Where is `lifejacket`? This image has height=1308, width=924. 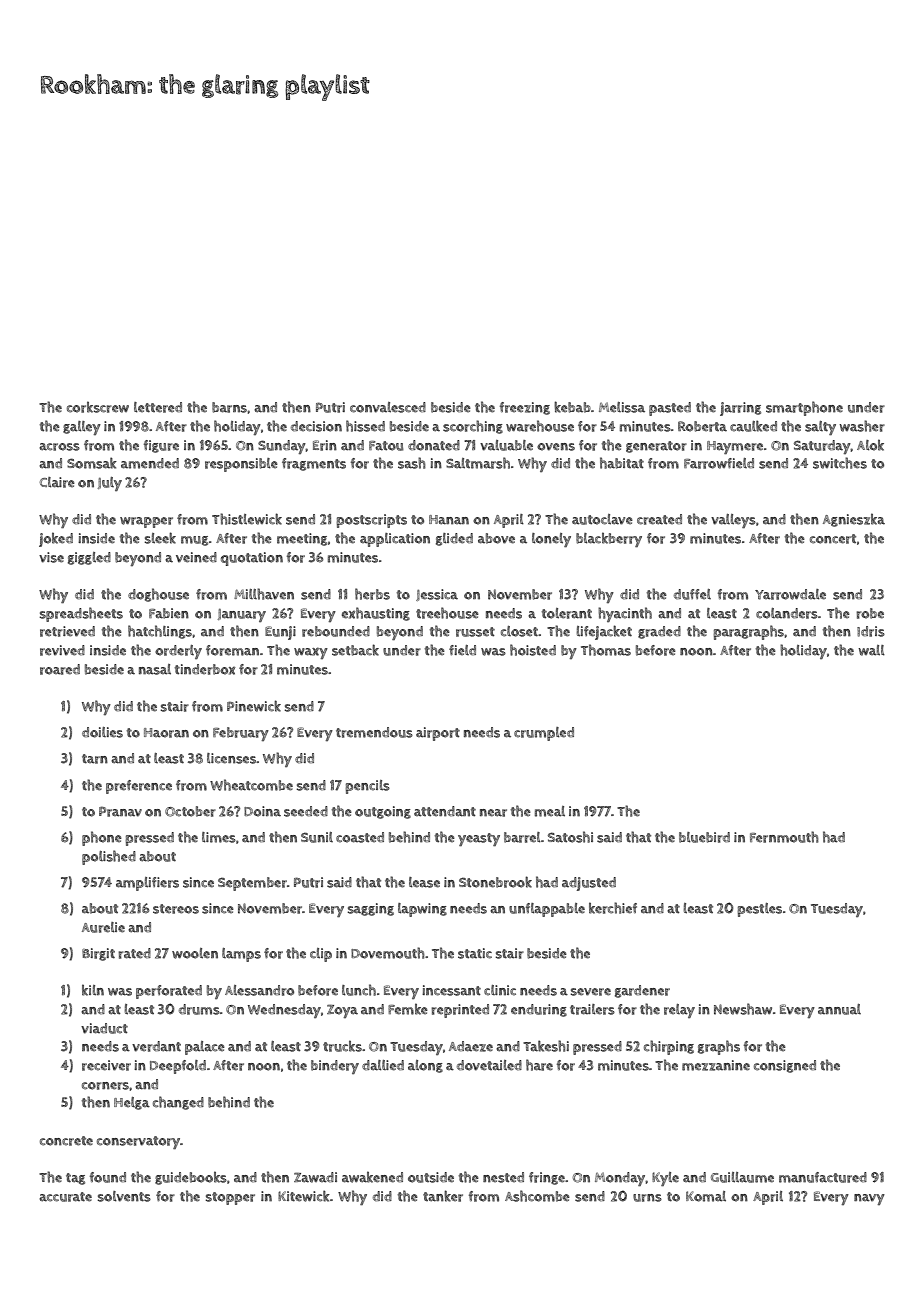 lifejacket is located at coordinates (604, 632).
